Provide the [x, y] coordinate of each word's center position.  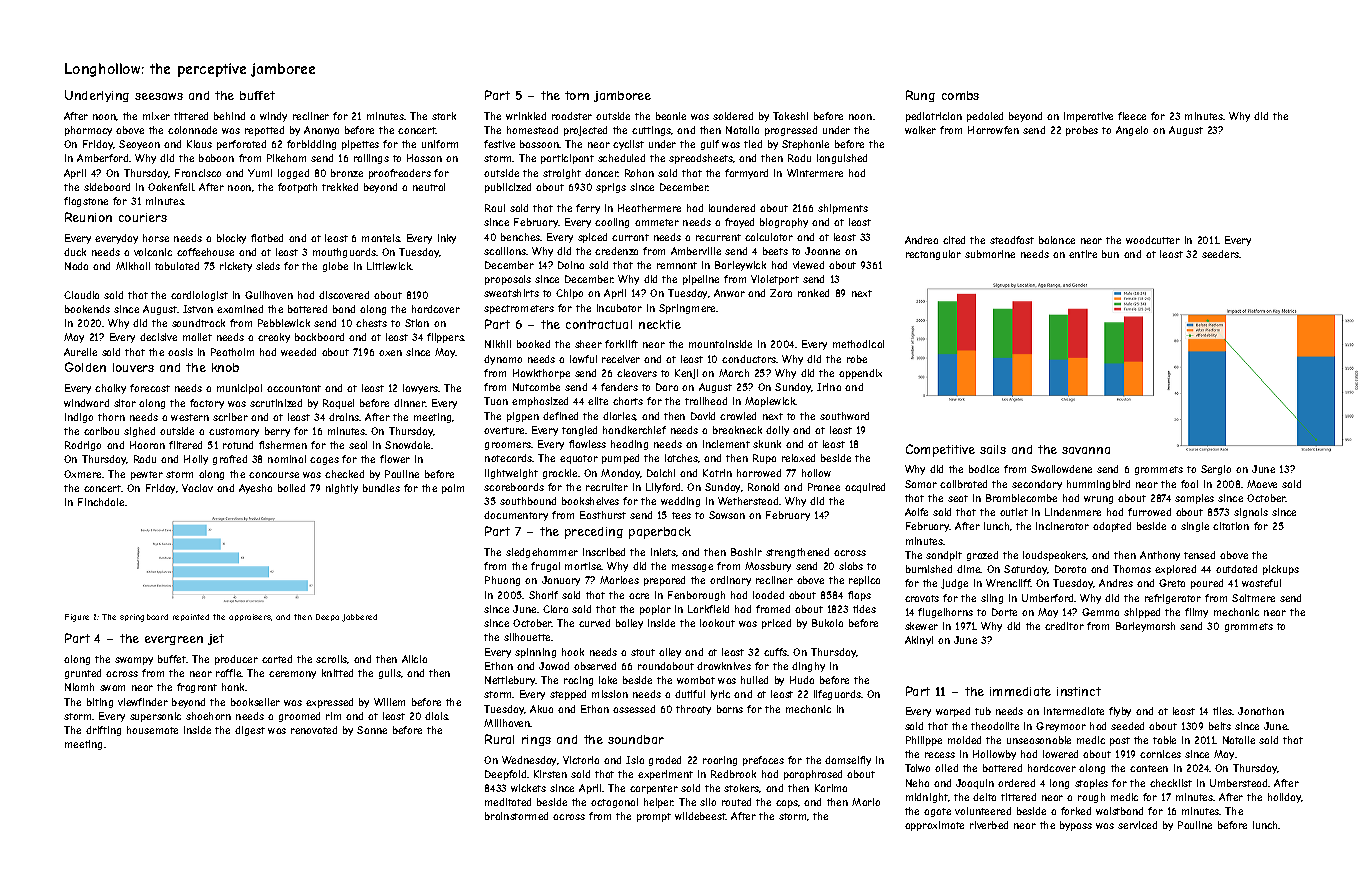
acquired [865, 488]
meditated [508, 802]
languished [842, 159]
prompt [654, 817]
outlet [1014, 512]
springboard [144, 618]
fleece [1132, 116]
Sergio [1216, 470]
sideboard [107, 187]
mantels [381, 238]
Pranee [824, 487]
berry [277, 432]
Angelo [1132, 131]
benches [521, 237]
